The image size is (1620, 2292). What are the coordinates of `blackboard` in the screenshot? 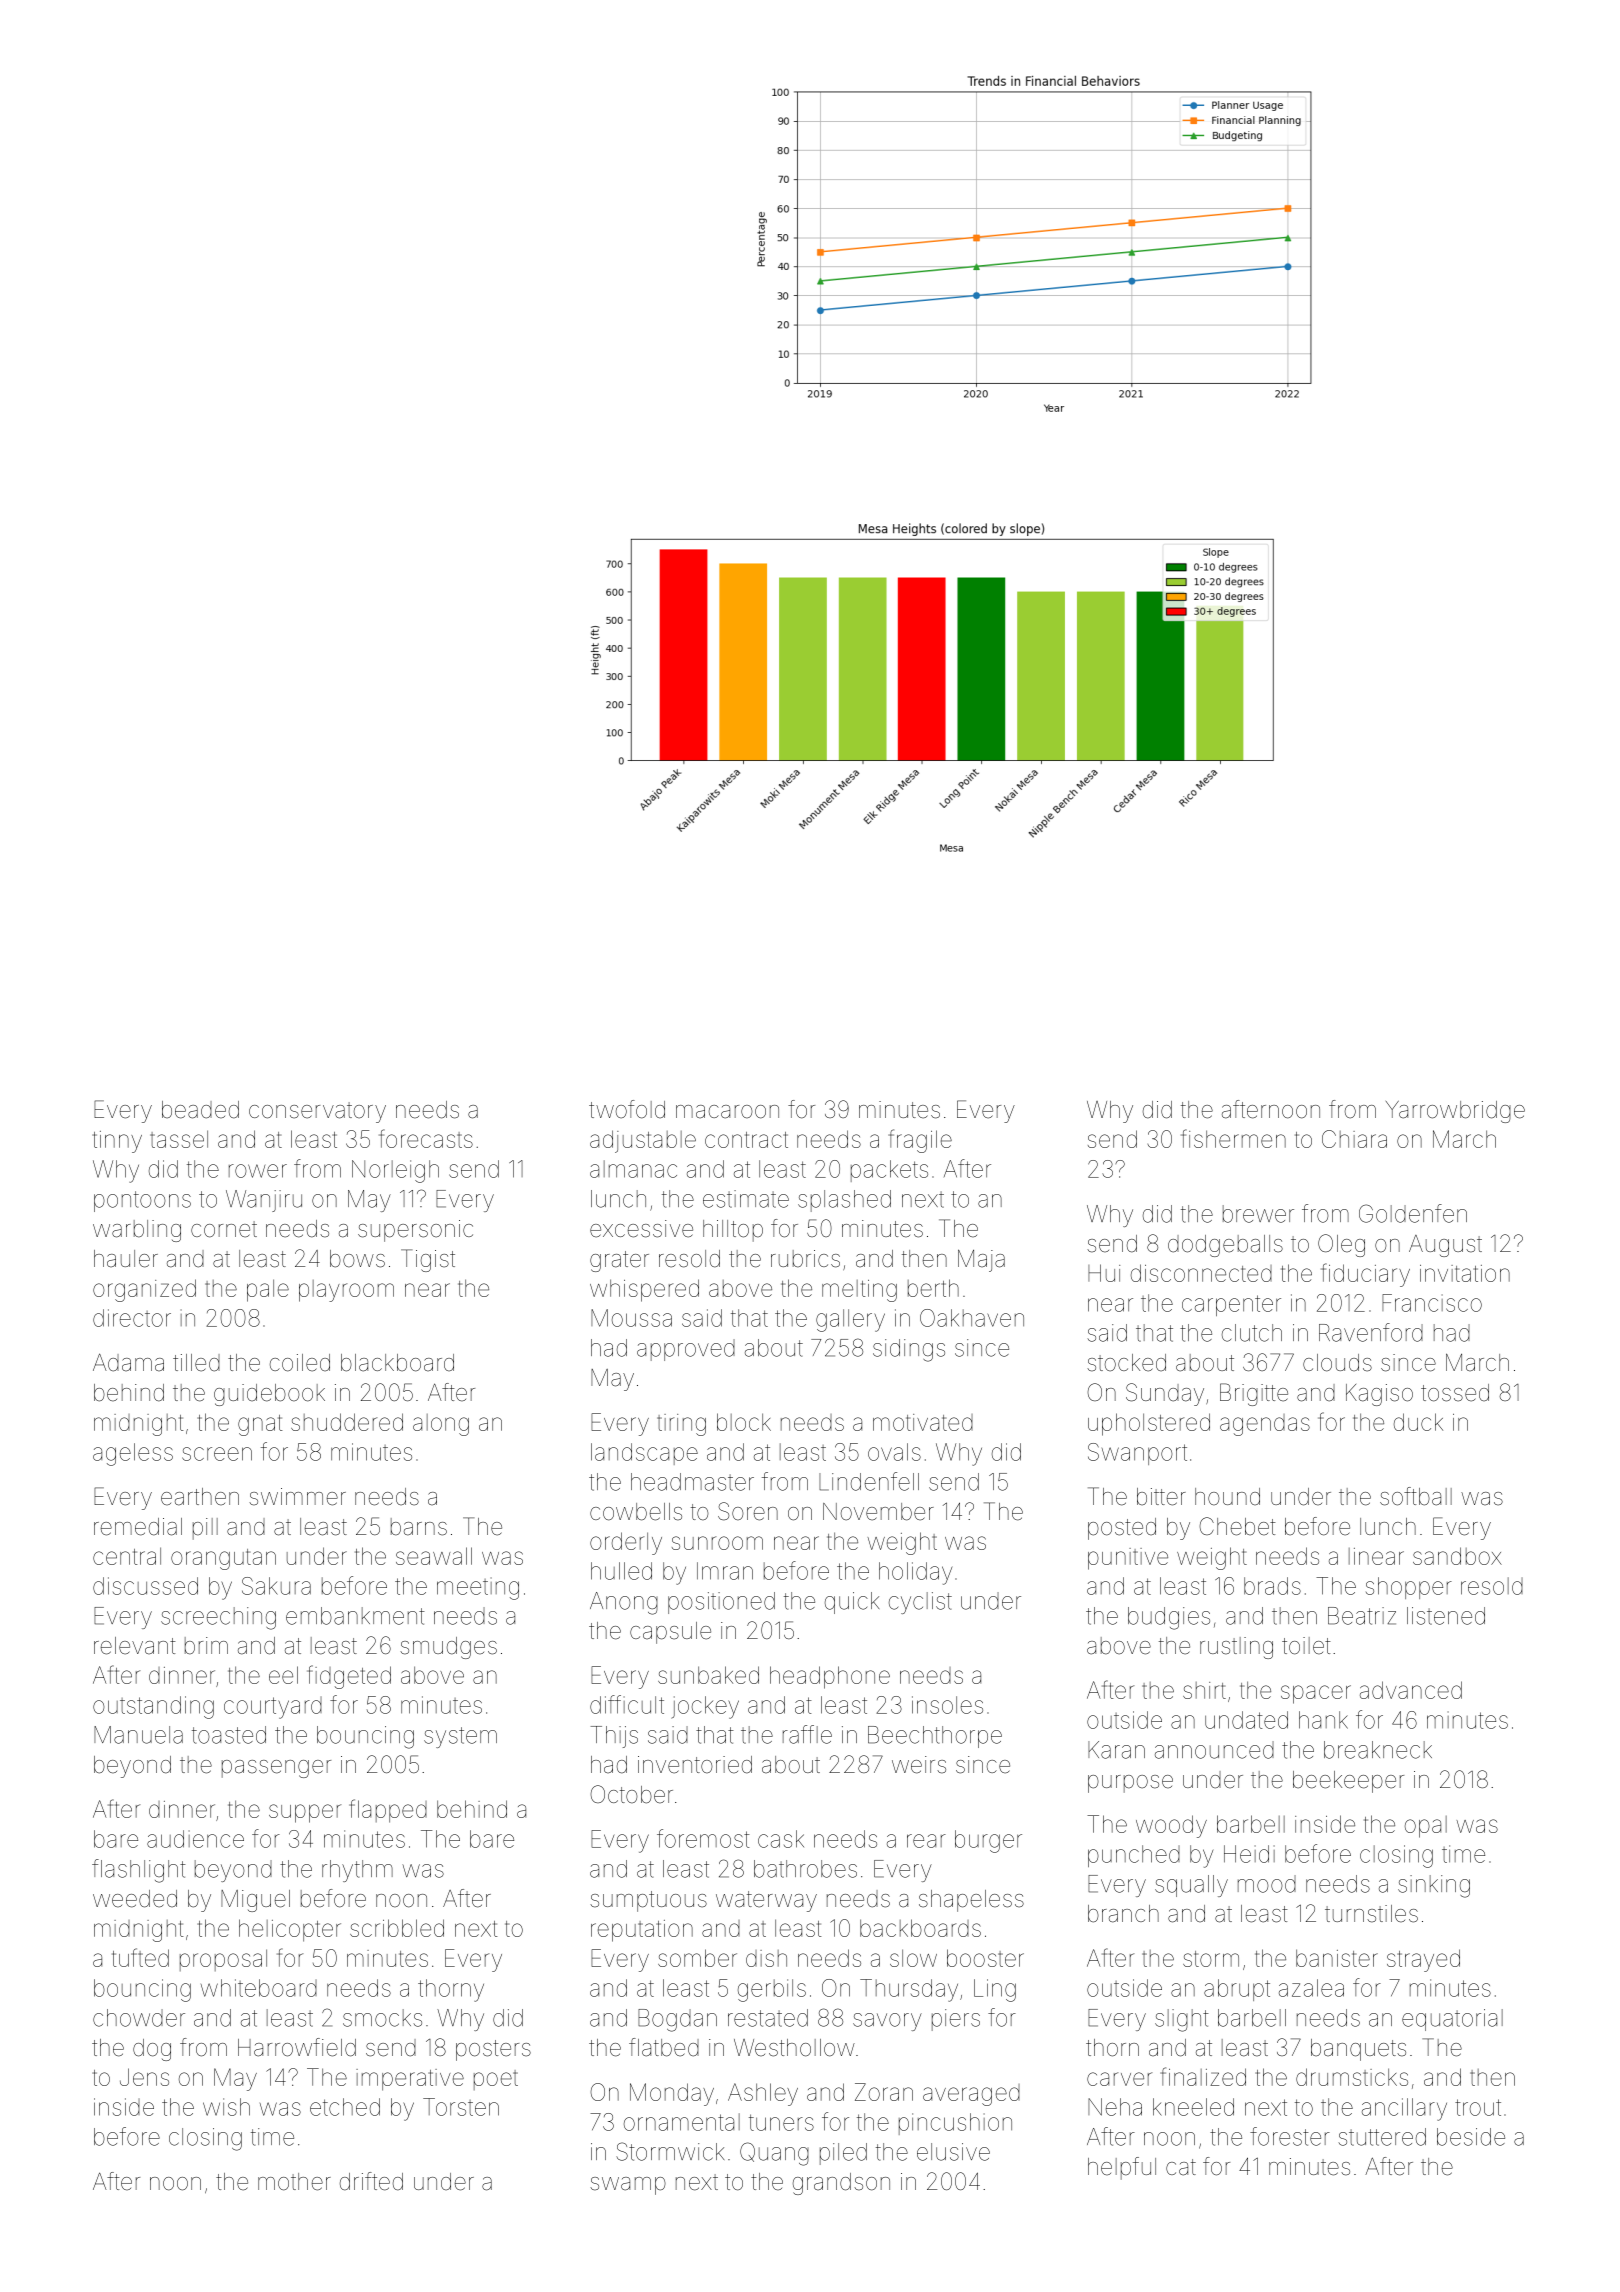 It's located at (397, 1363).
